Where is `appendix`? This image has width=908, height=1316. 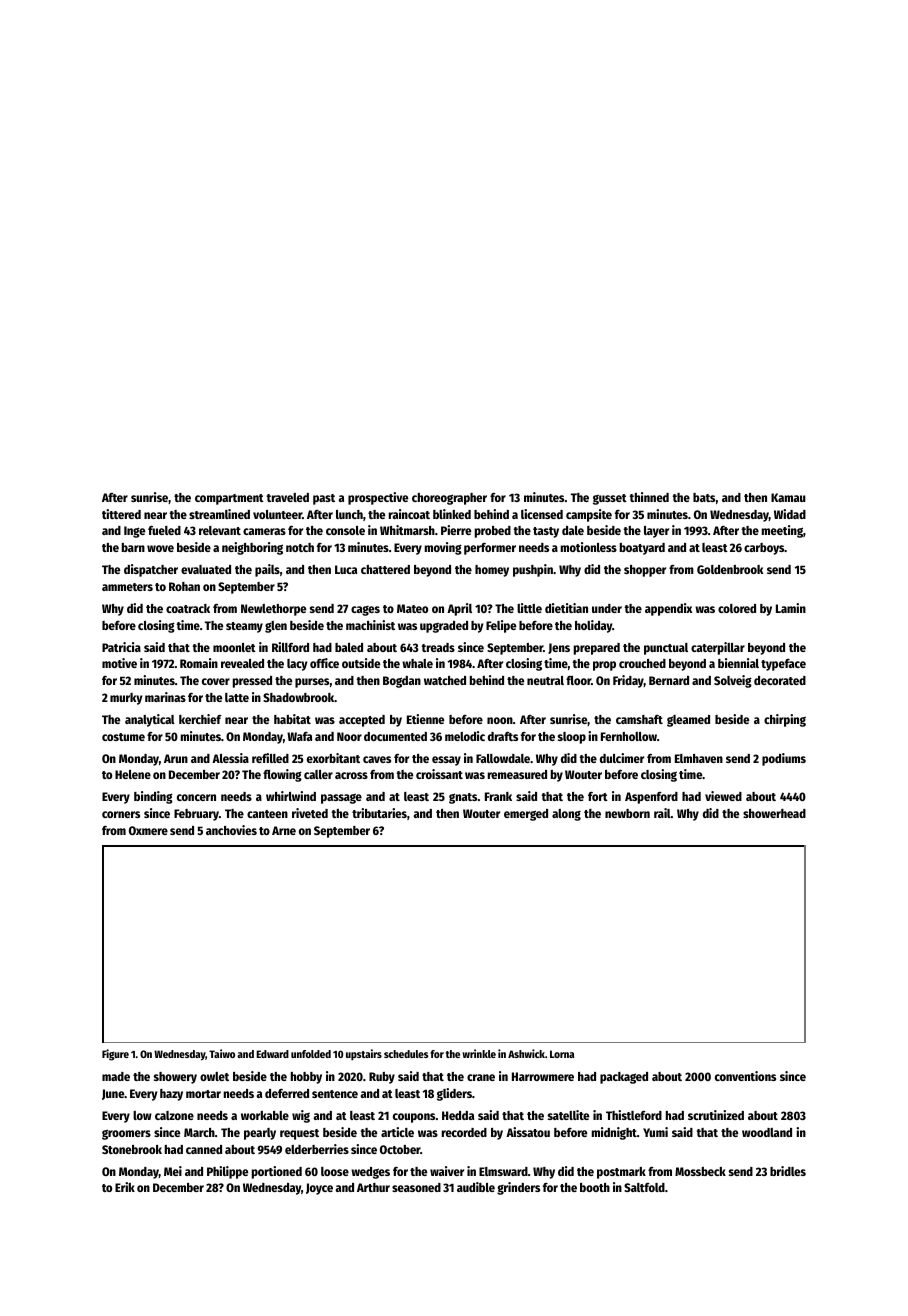 appendix is located at coordinates (668, 609).
